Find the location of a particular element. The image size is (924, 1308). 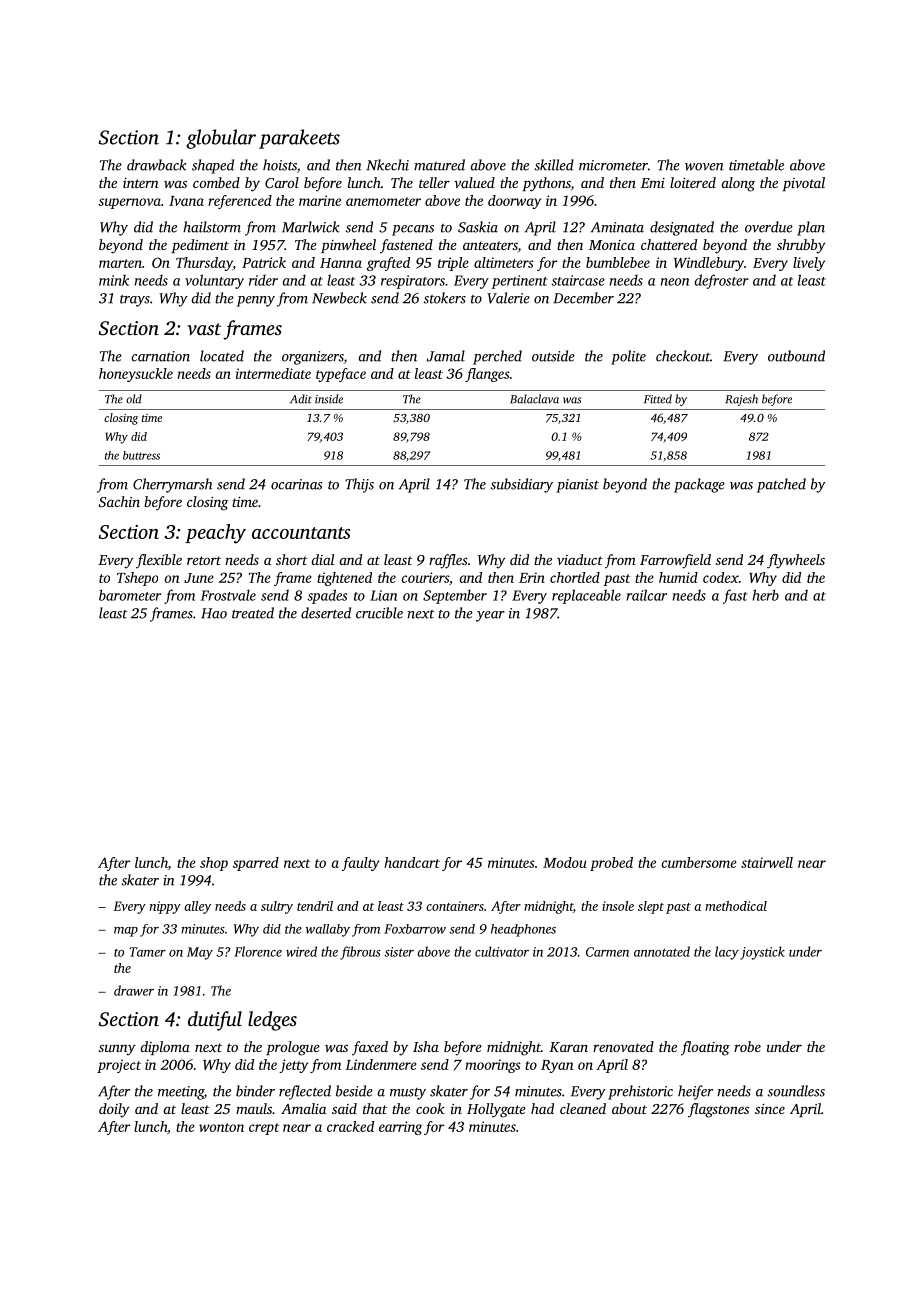

matured is located at coordinates (439, 165).
